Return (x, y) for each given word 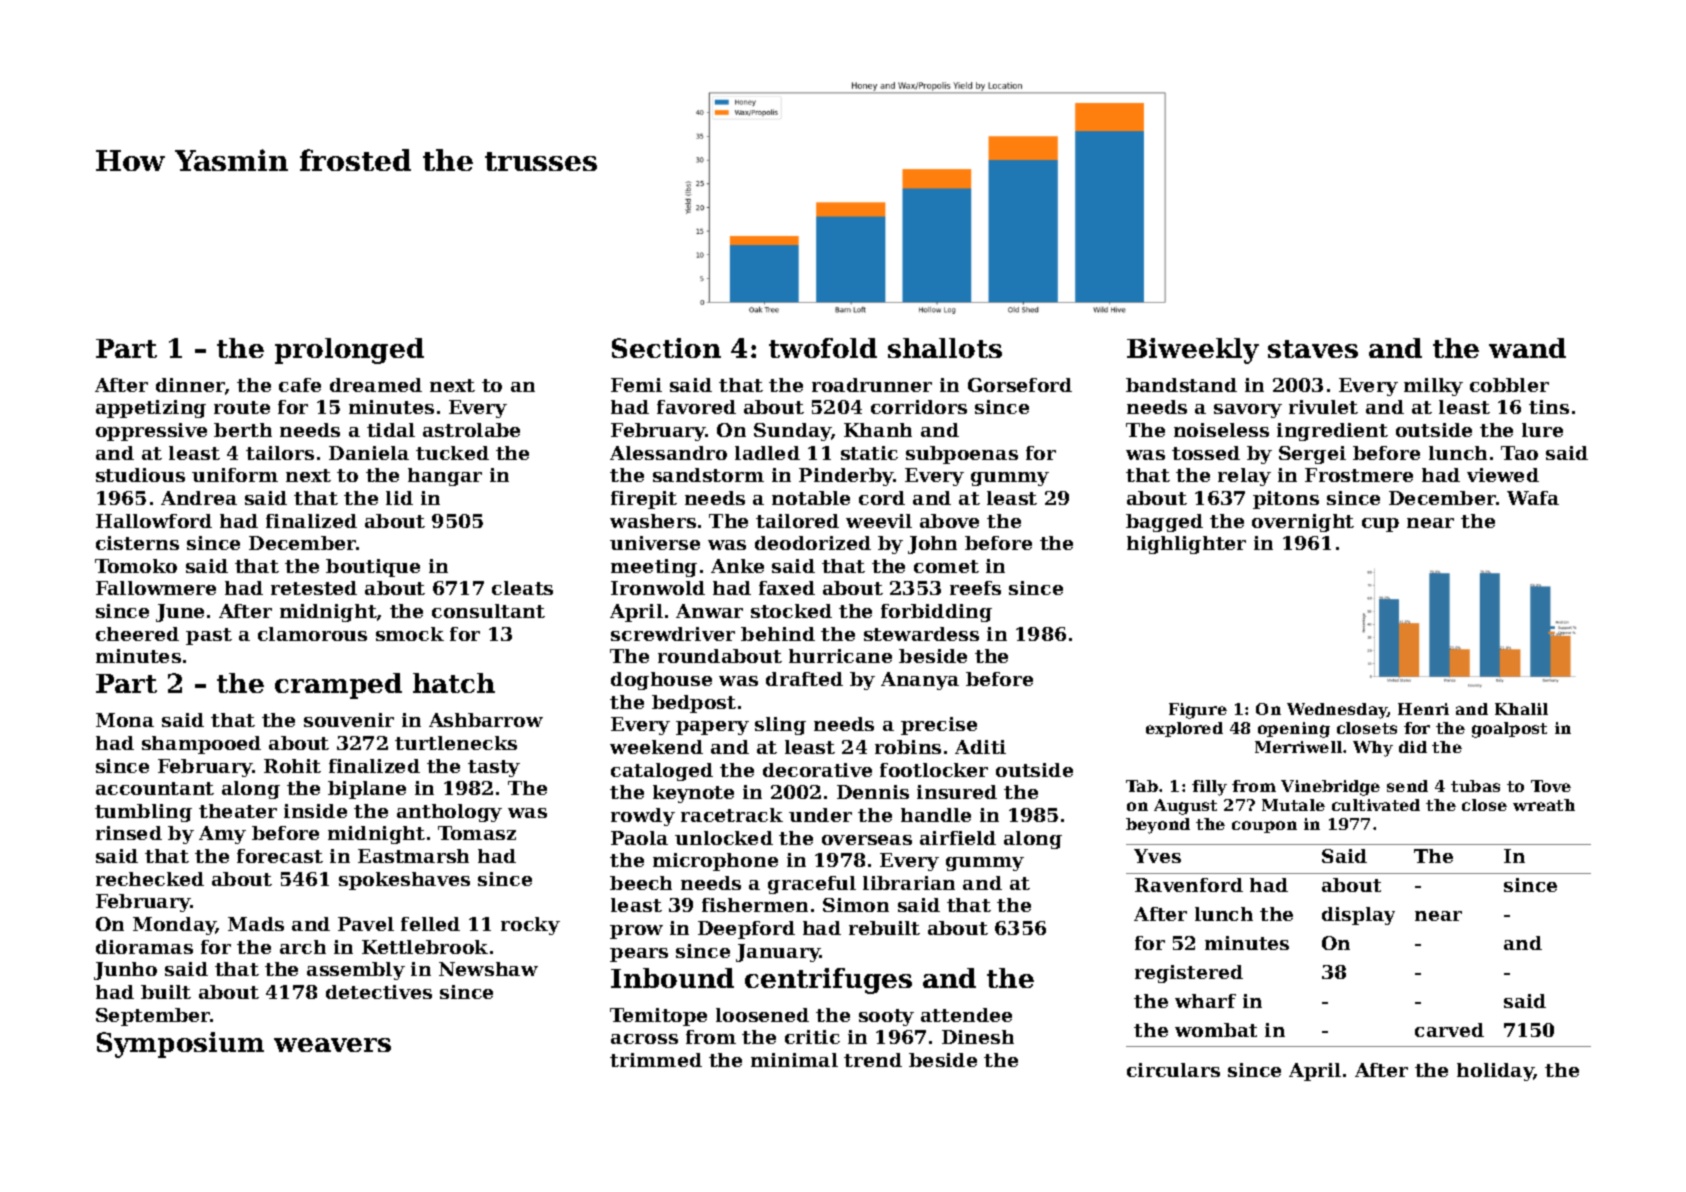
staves (1313, 349)
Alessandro (668, 453)
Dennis (873, 792)
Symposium (180, 1045)
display (1358, 916)
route (242, 407)
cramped (338, 686)
